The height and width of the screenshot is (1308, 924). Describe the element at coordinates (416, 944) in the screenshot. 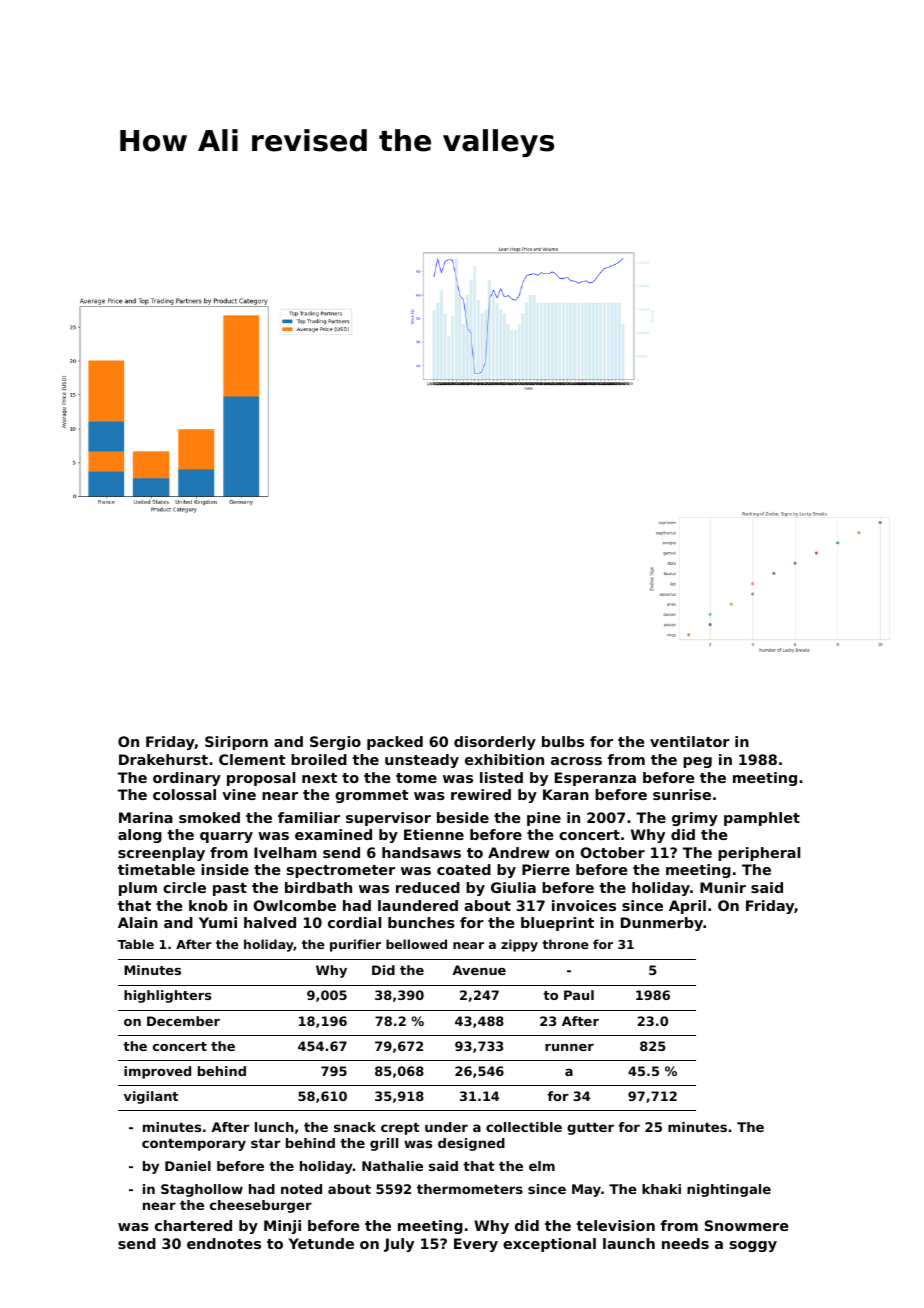

I see `bellowed` at that location.
